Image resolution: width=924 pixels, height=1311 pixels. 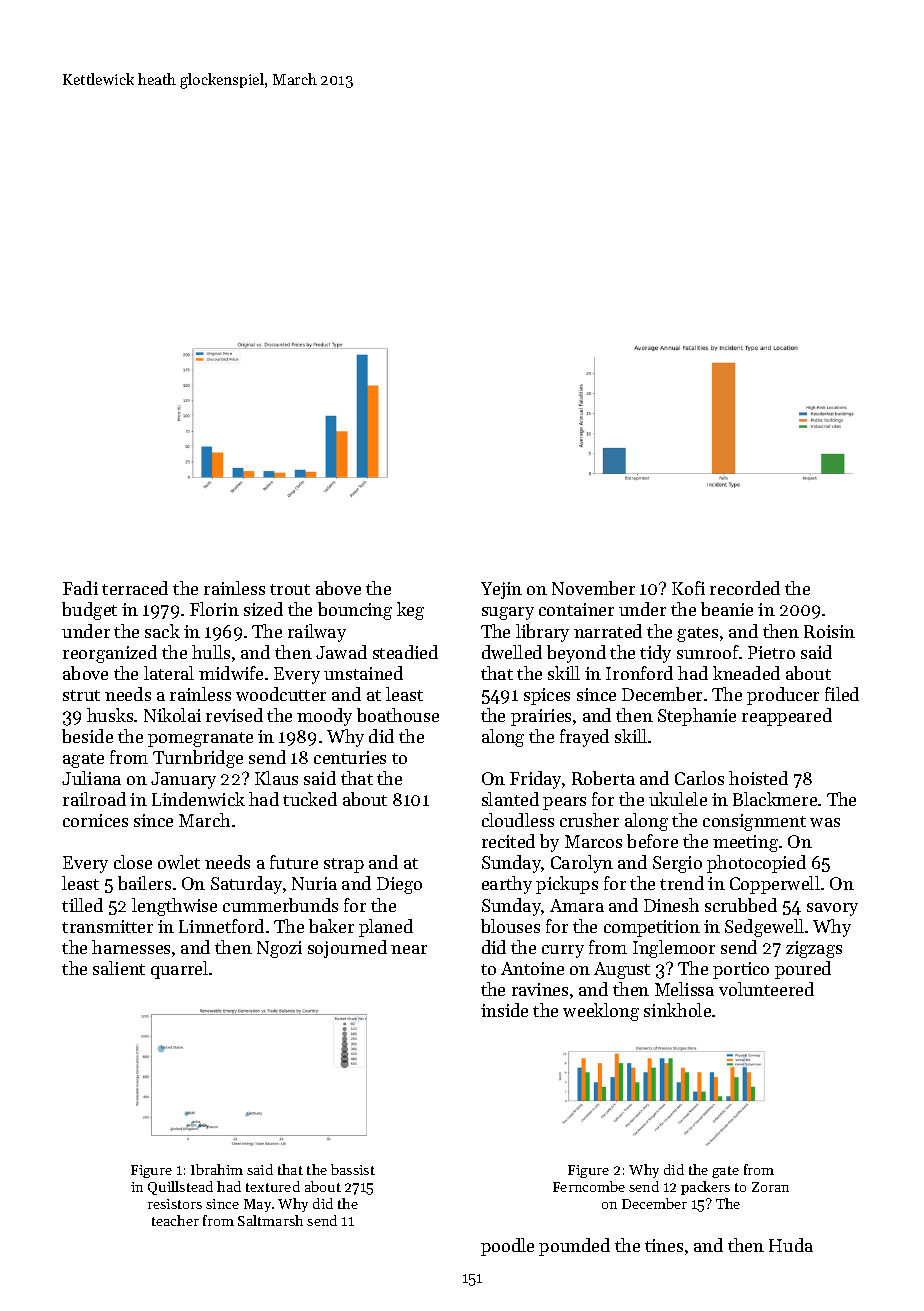 I want to click on trout, so click(x=290, y=589).
